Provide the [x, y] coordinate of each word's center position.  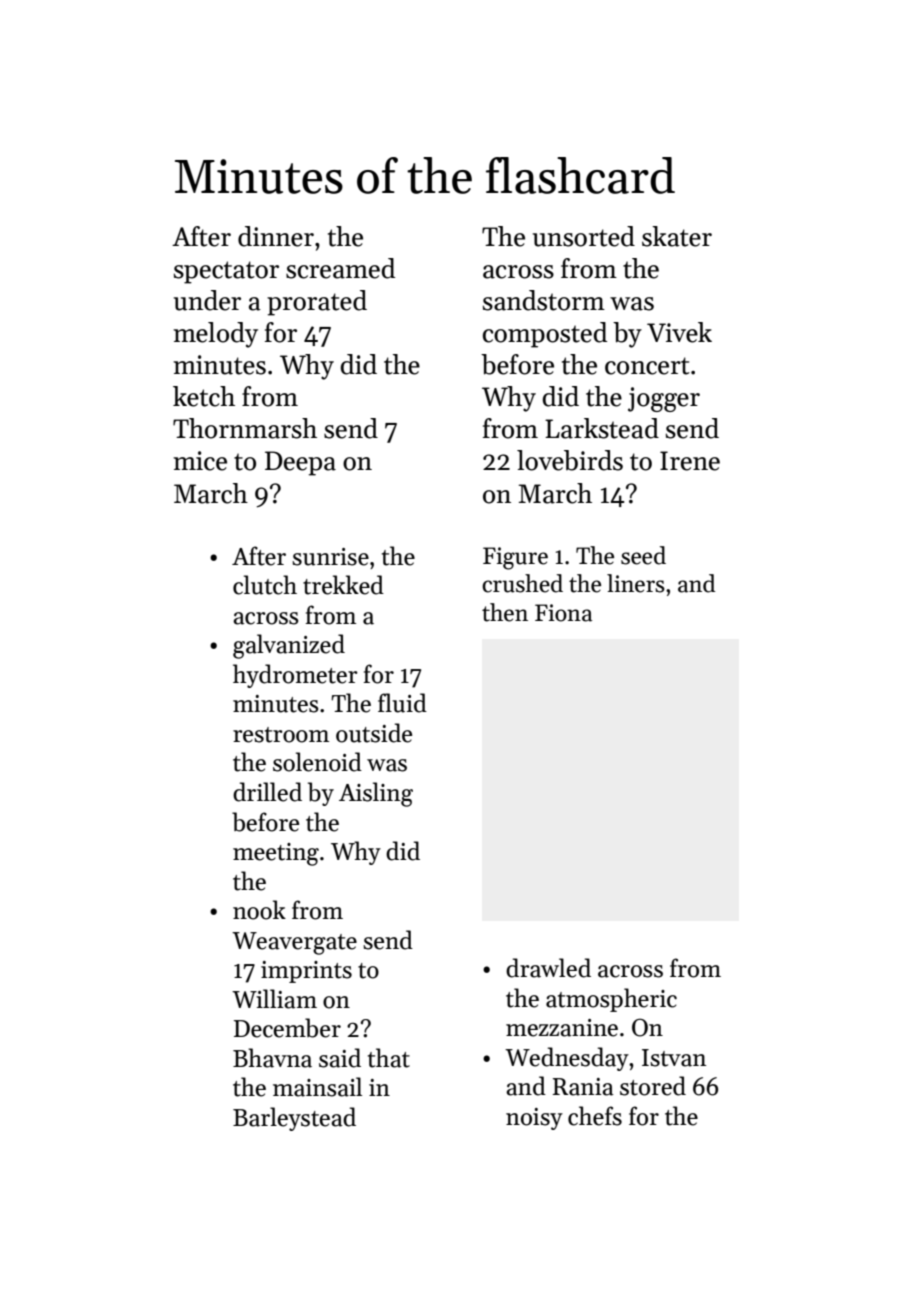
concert [647, 366]
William [274, 999]
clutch [265, 585]
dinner [276, 236]
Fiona [563, 613]
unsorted [584, 236]
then [505, 612]
